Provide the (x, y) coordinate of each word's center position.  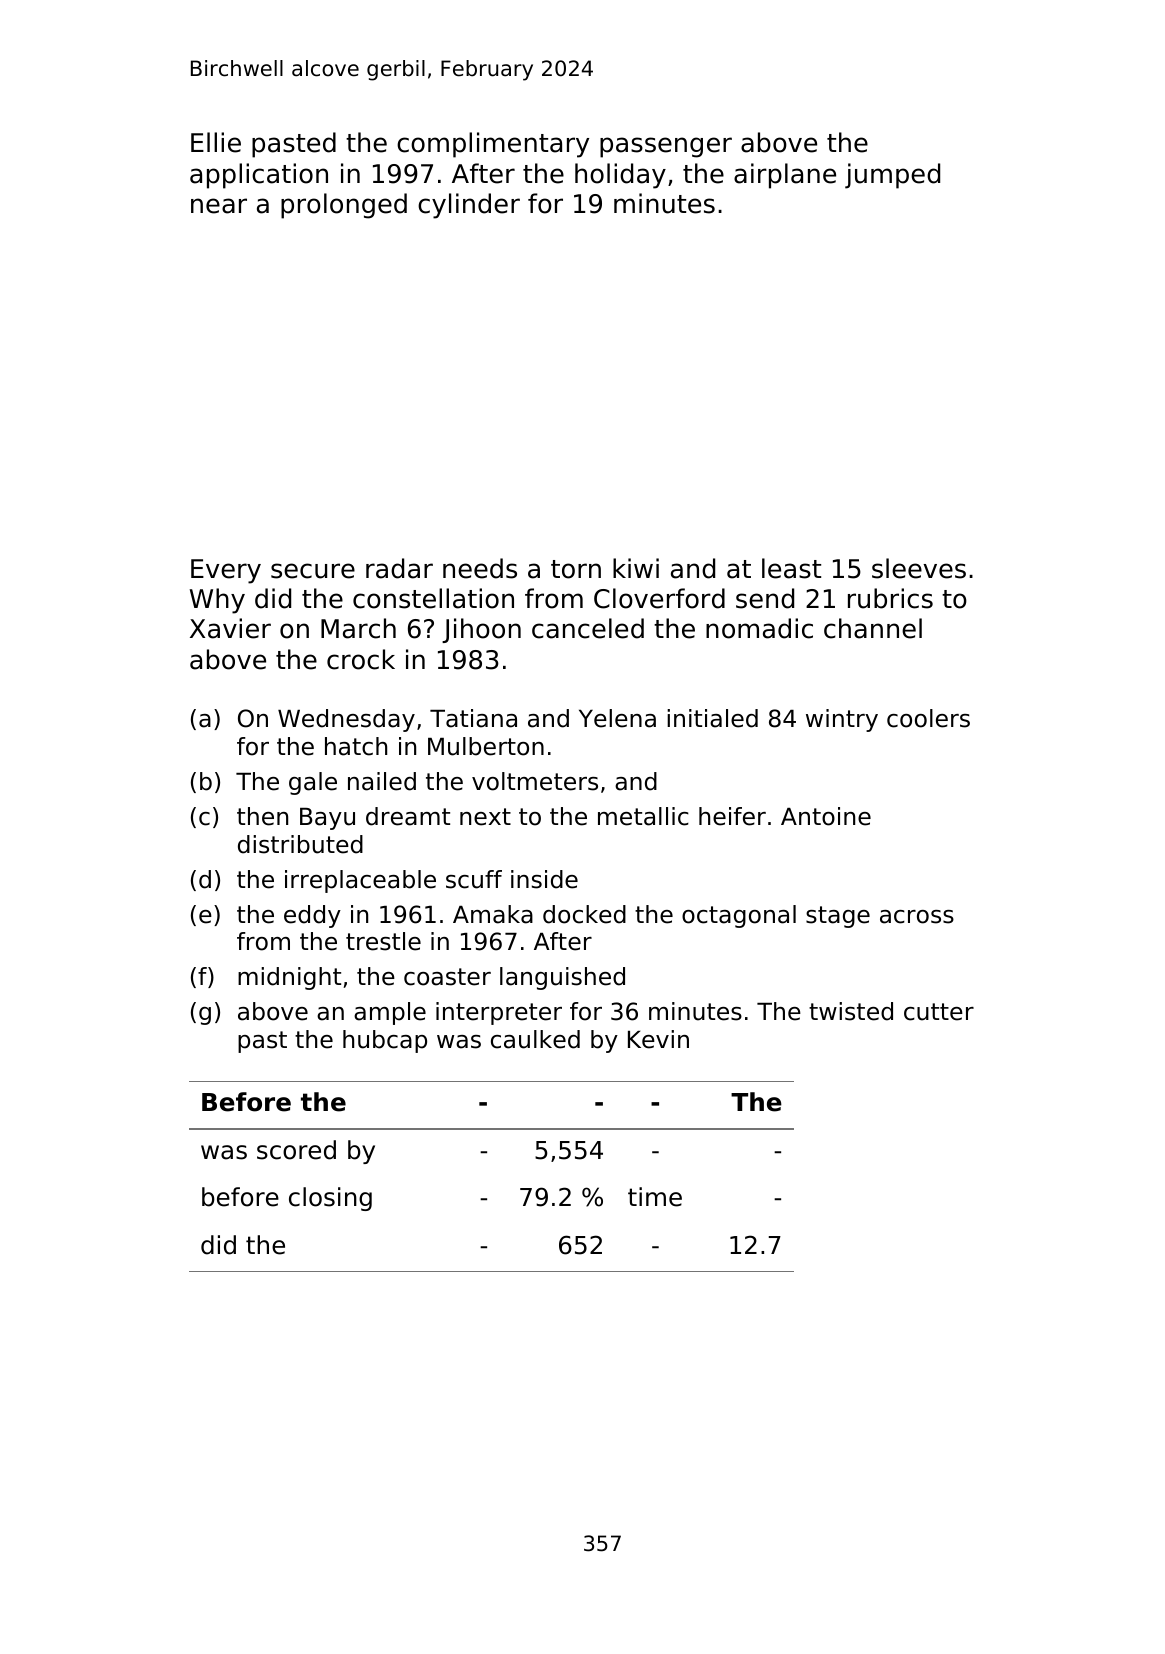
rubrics (890, 598)
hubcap (385, 1041)
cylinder (469, 206)
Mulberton (486, 746)
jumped (892, 176)
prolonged (344, 206)
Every (226, 571)
